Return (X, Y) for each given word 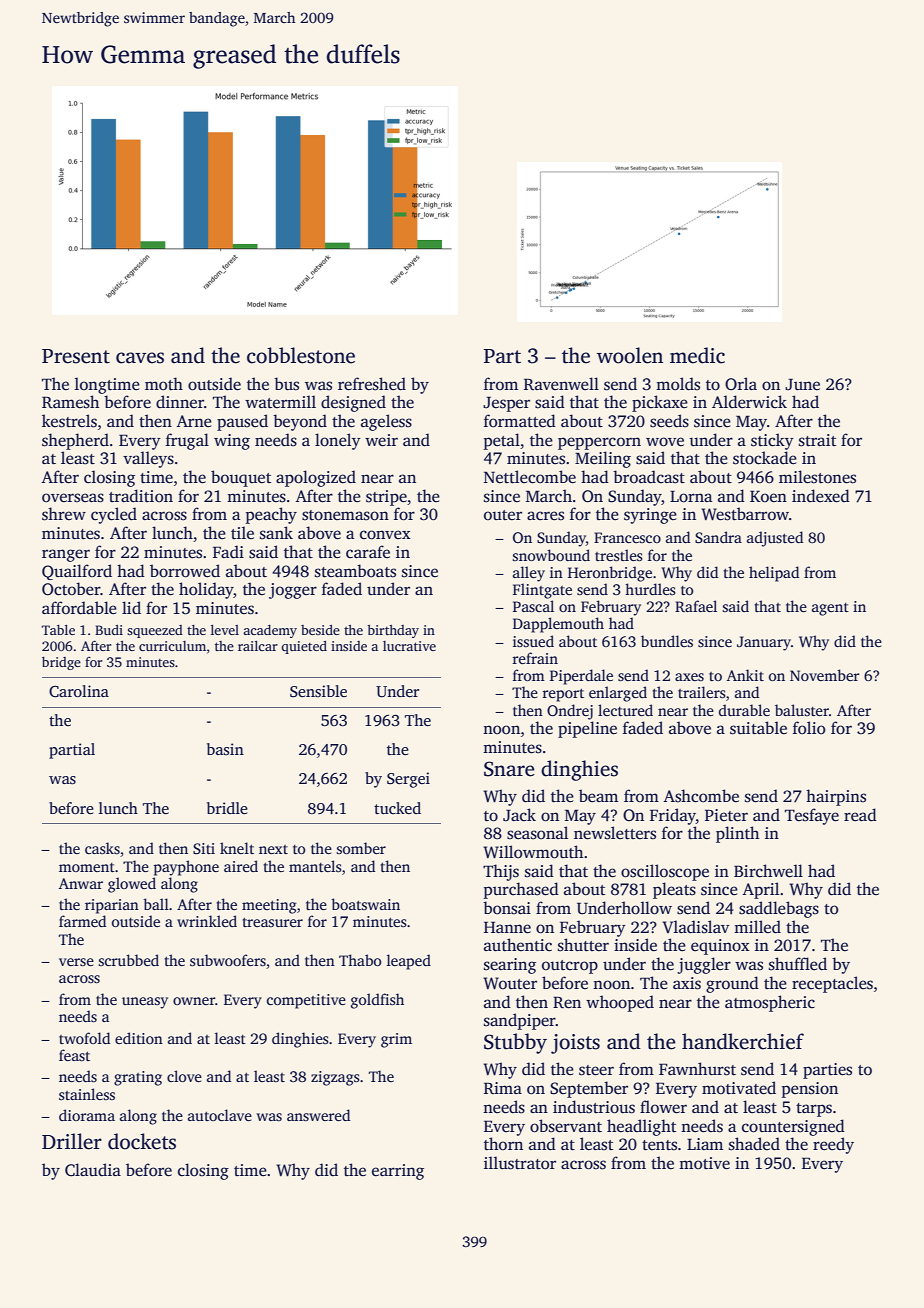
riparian (112, 906)
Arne (194, 421)
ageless (386, 422)
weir (381, 440)
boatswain (365, 904)
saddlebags (779, 909)
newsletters (615, 833)
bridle (227, 808)
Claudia (93, 1170)
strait (817, 440)
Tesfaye (812, 816)
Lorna (691, 496)
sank (276, 533)
